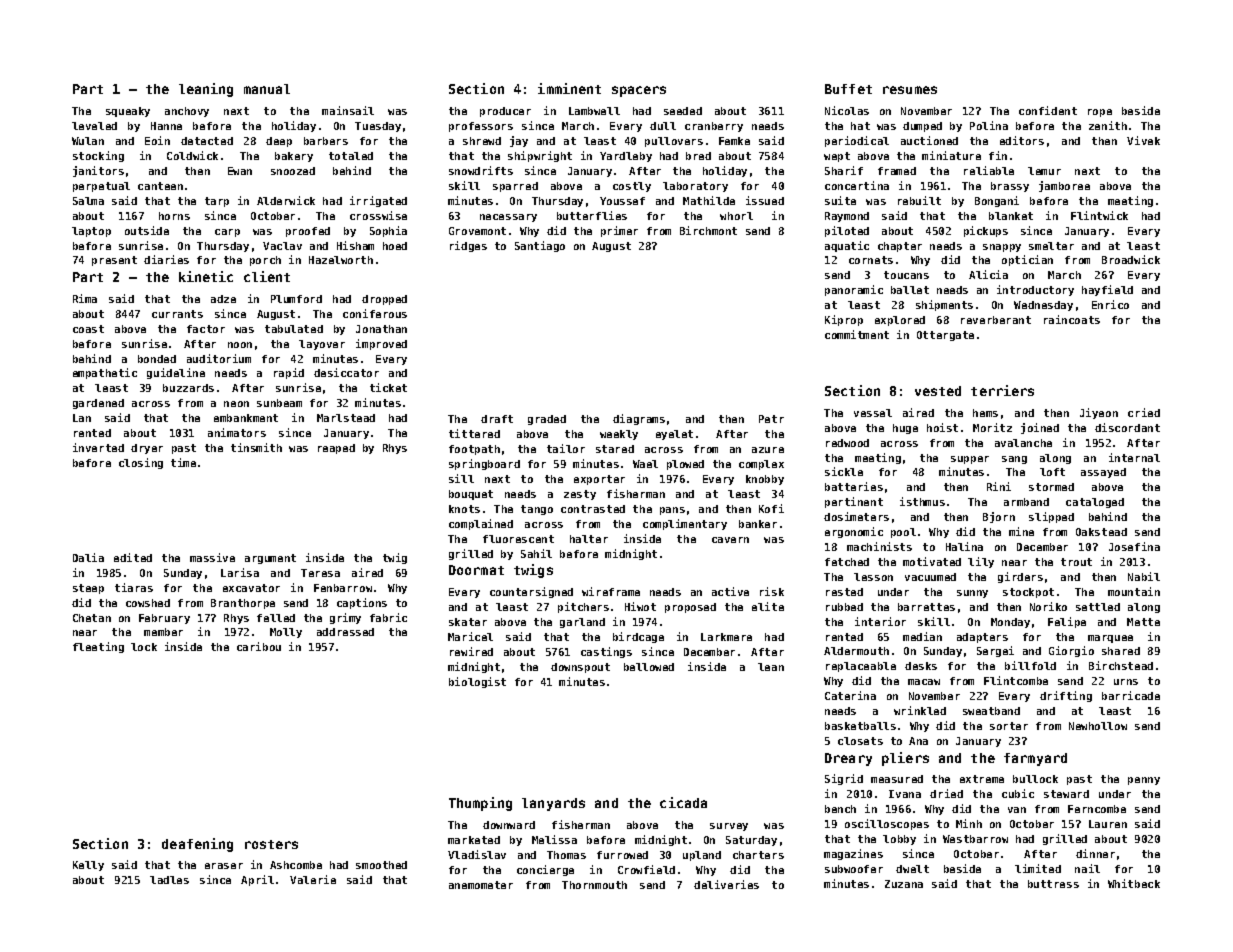  Describe the element at coordinates (468, 246) in the image. I see `ridges` at that location.
